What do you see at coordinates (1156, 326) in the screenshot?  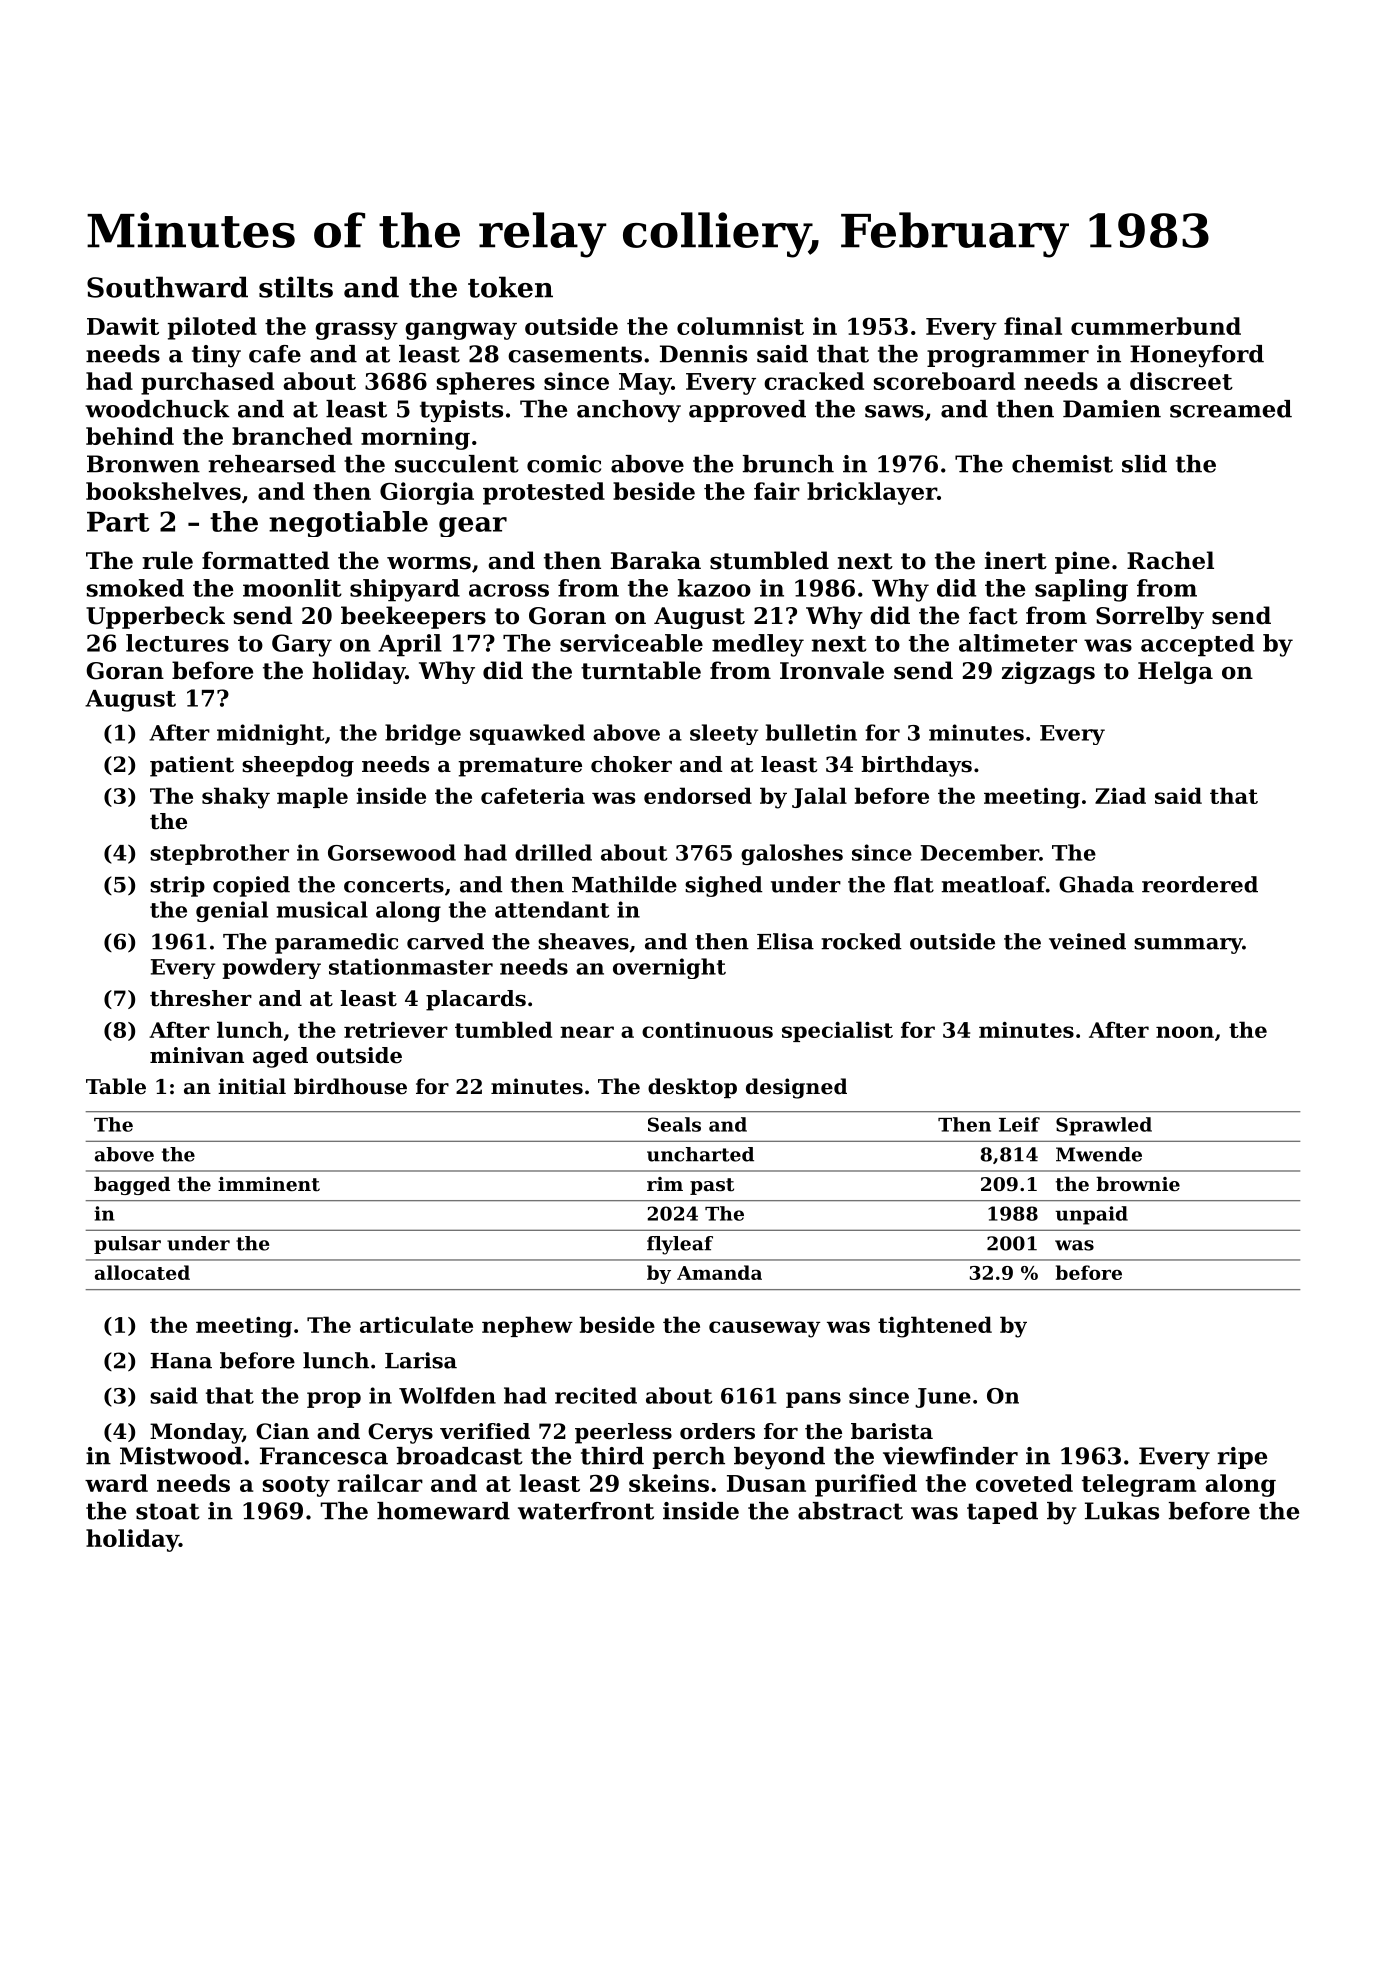 I see `cummerbund` at bounding box center [1156, 326].
